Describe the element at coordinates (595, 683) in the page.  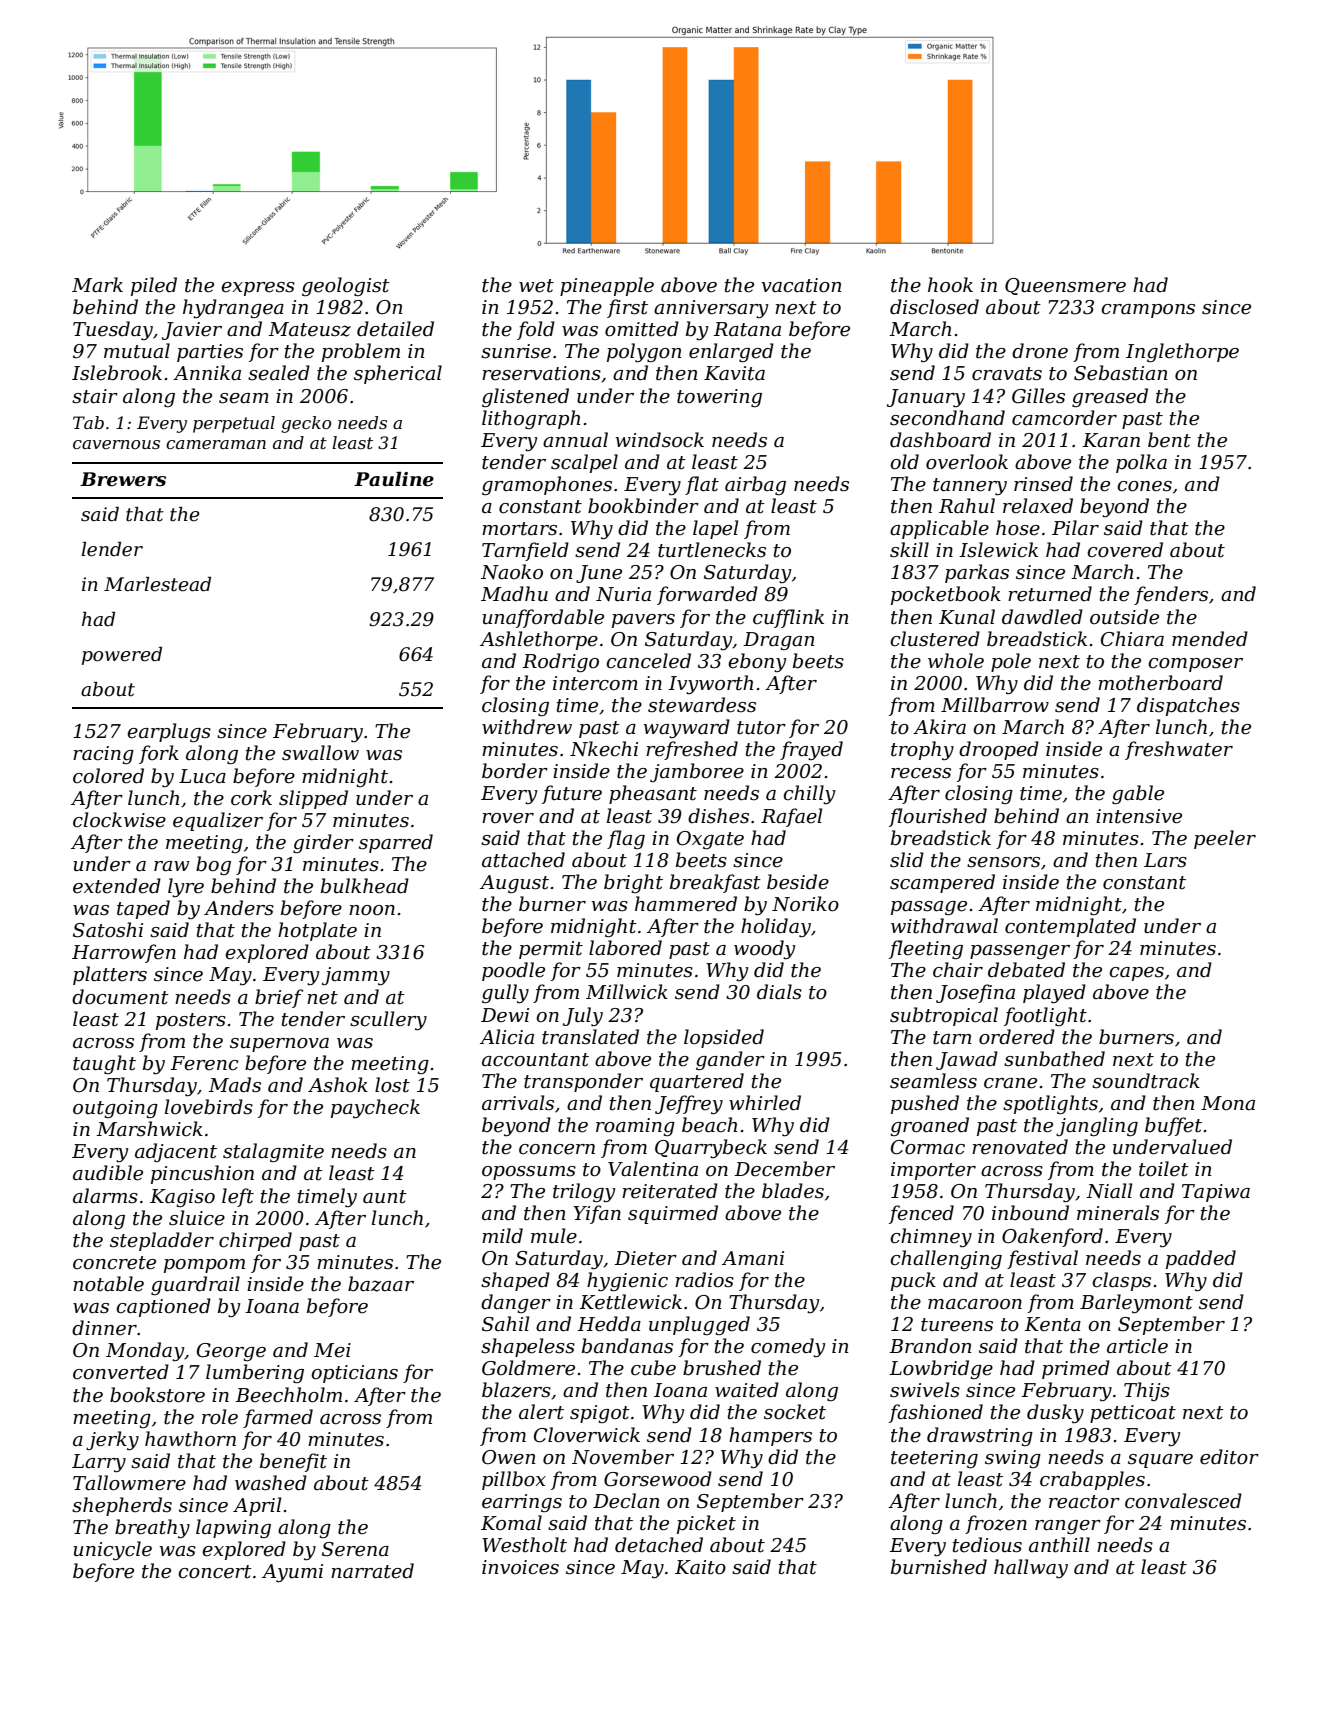
I see `intercom` at that location.
